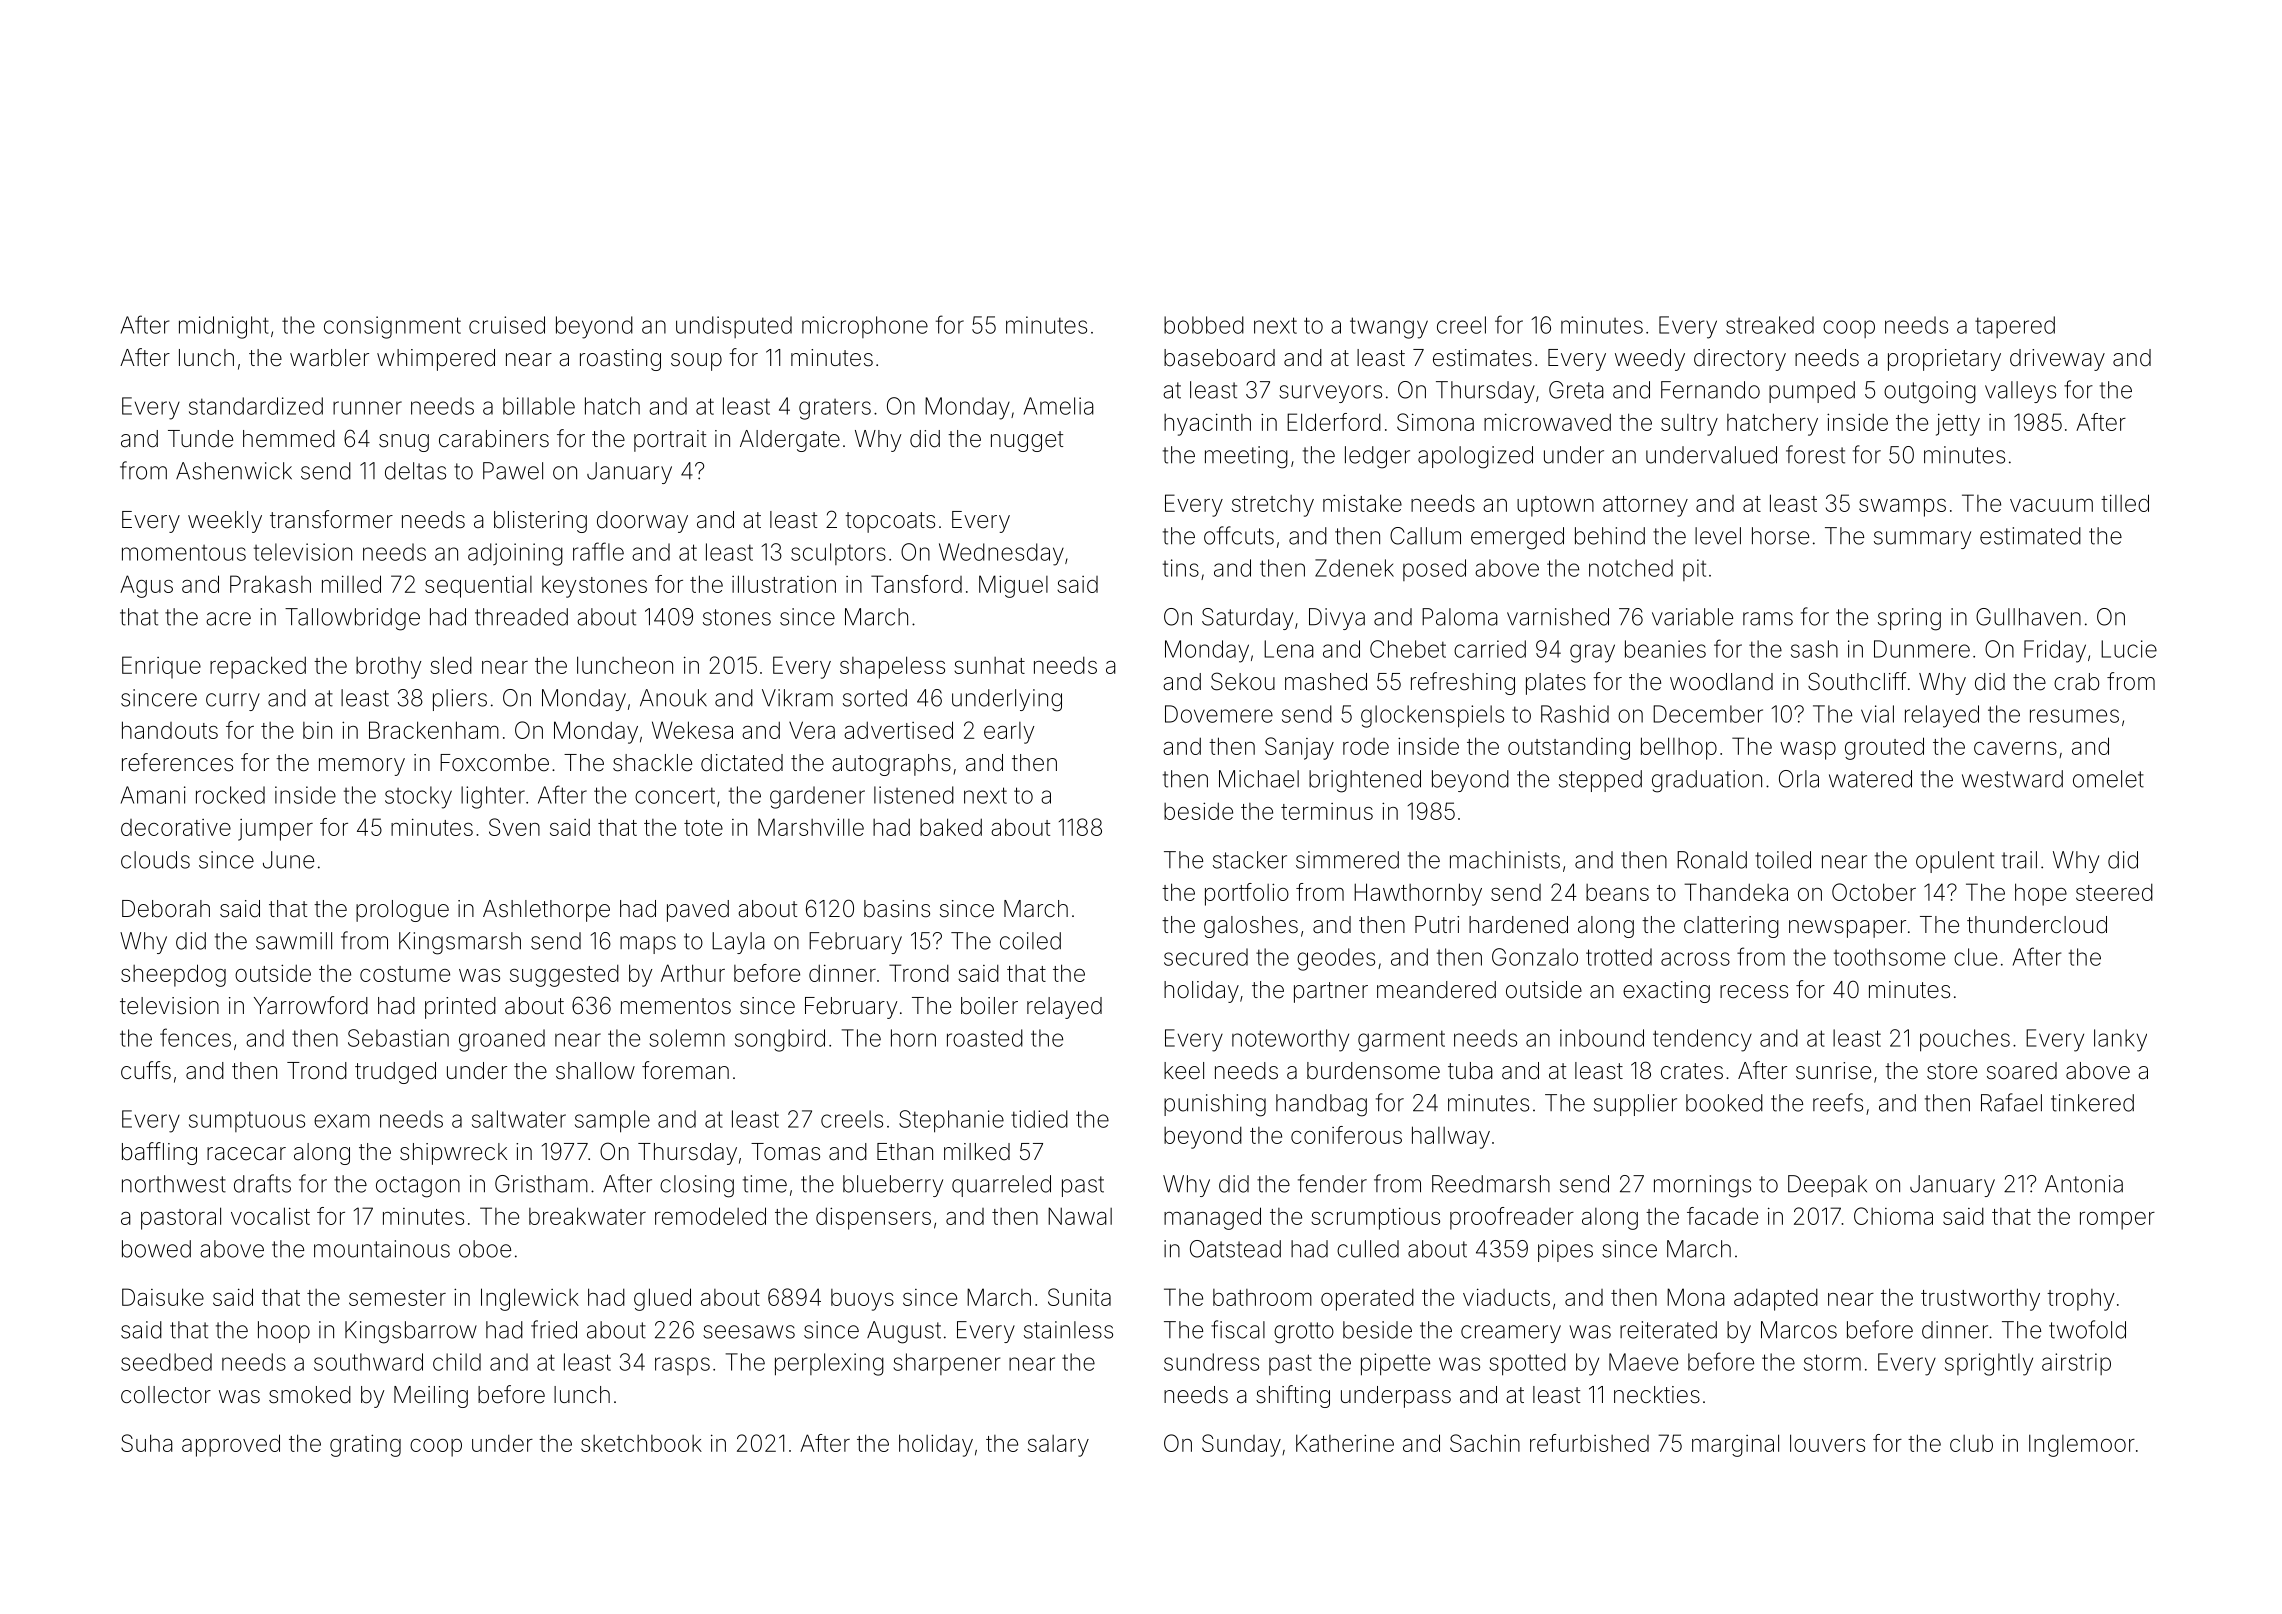 This screenshot has height=1614, width=2282. Describe the element at coordinates (1389, 328) in the screenshot. I see `twangy` at that location.
